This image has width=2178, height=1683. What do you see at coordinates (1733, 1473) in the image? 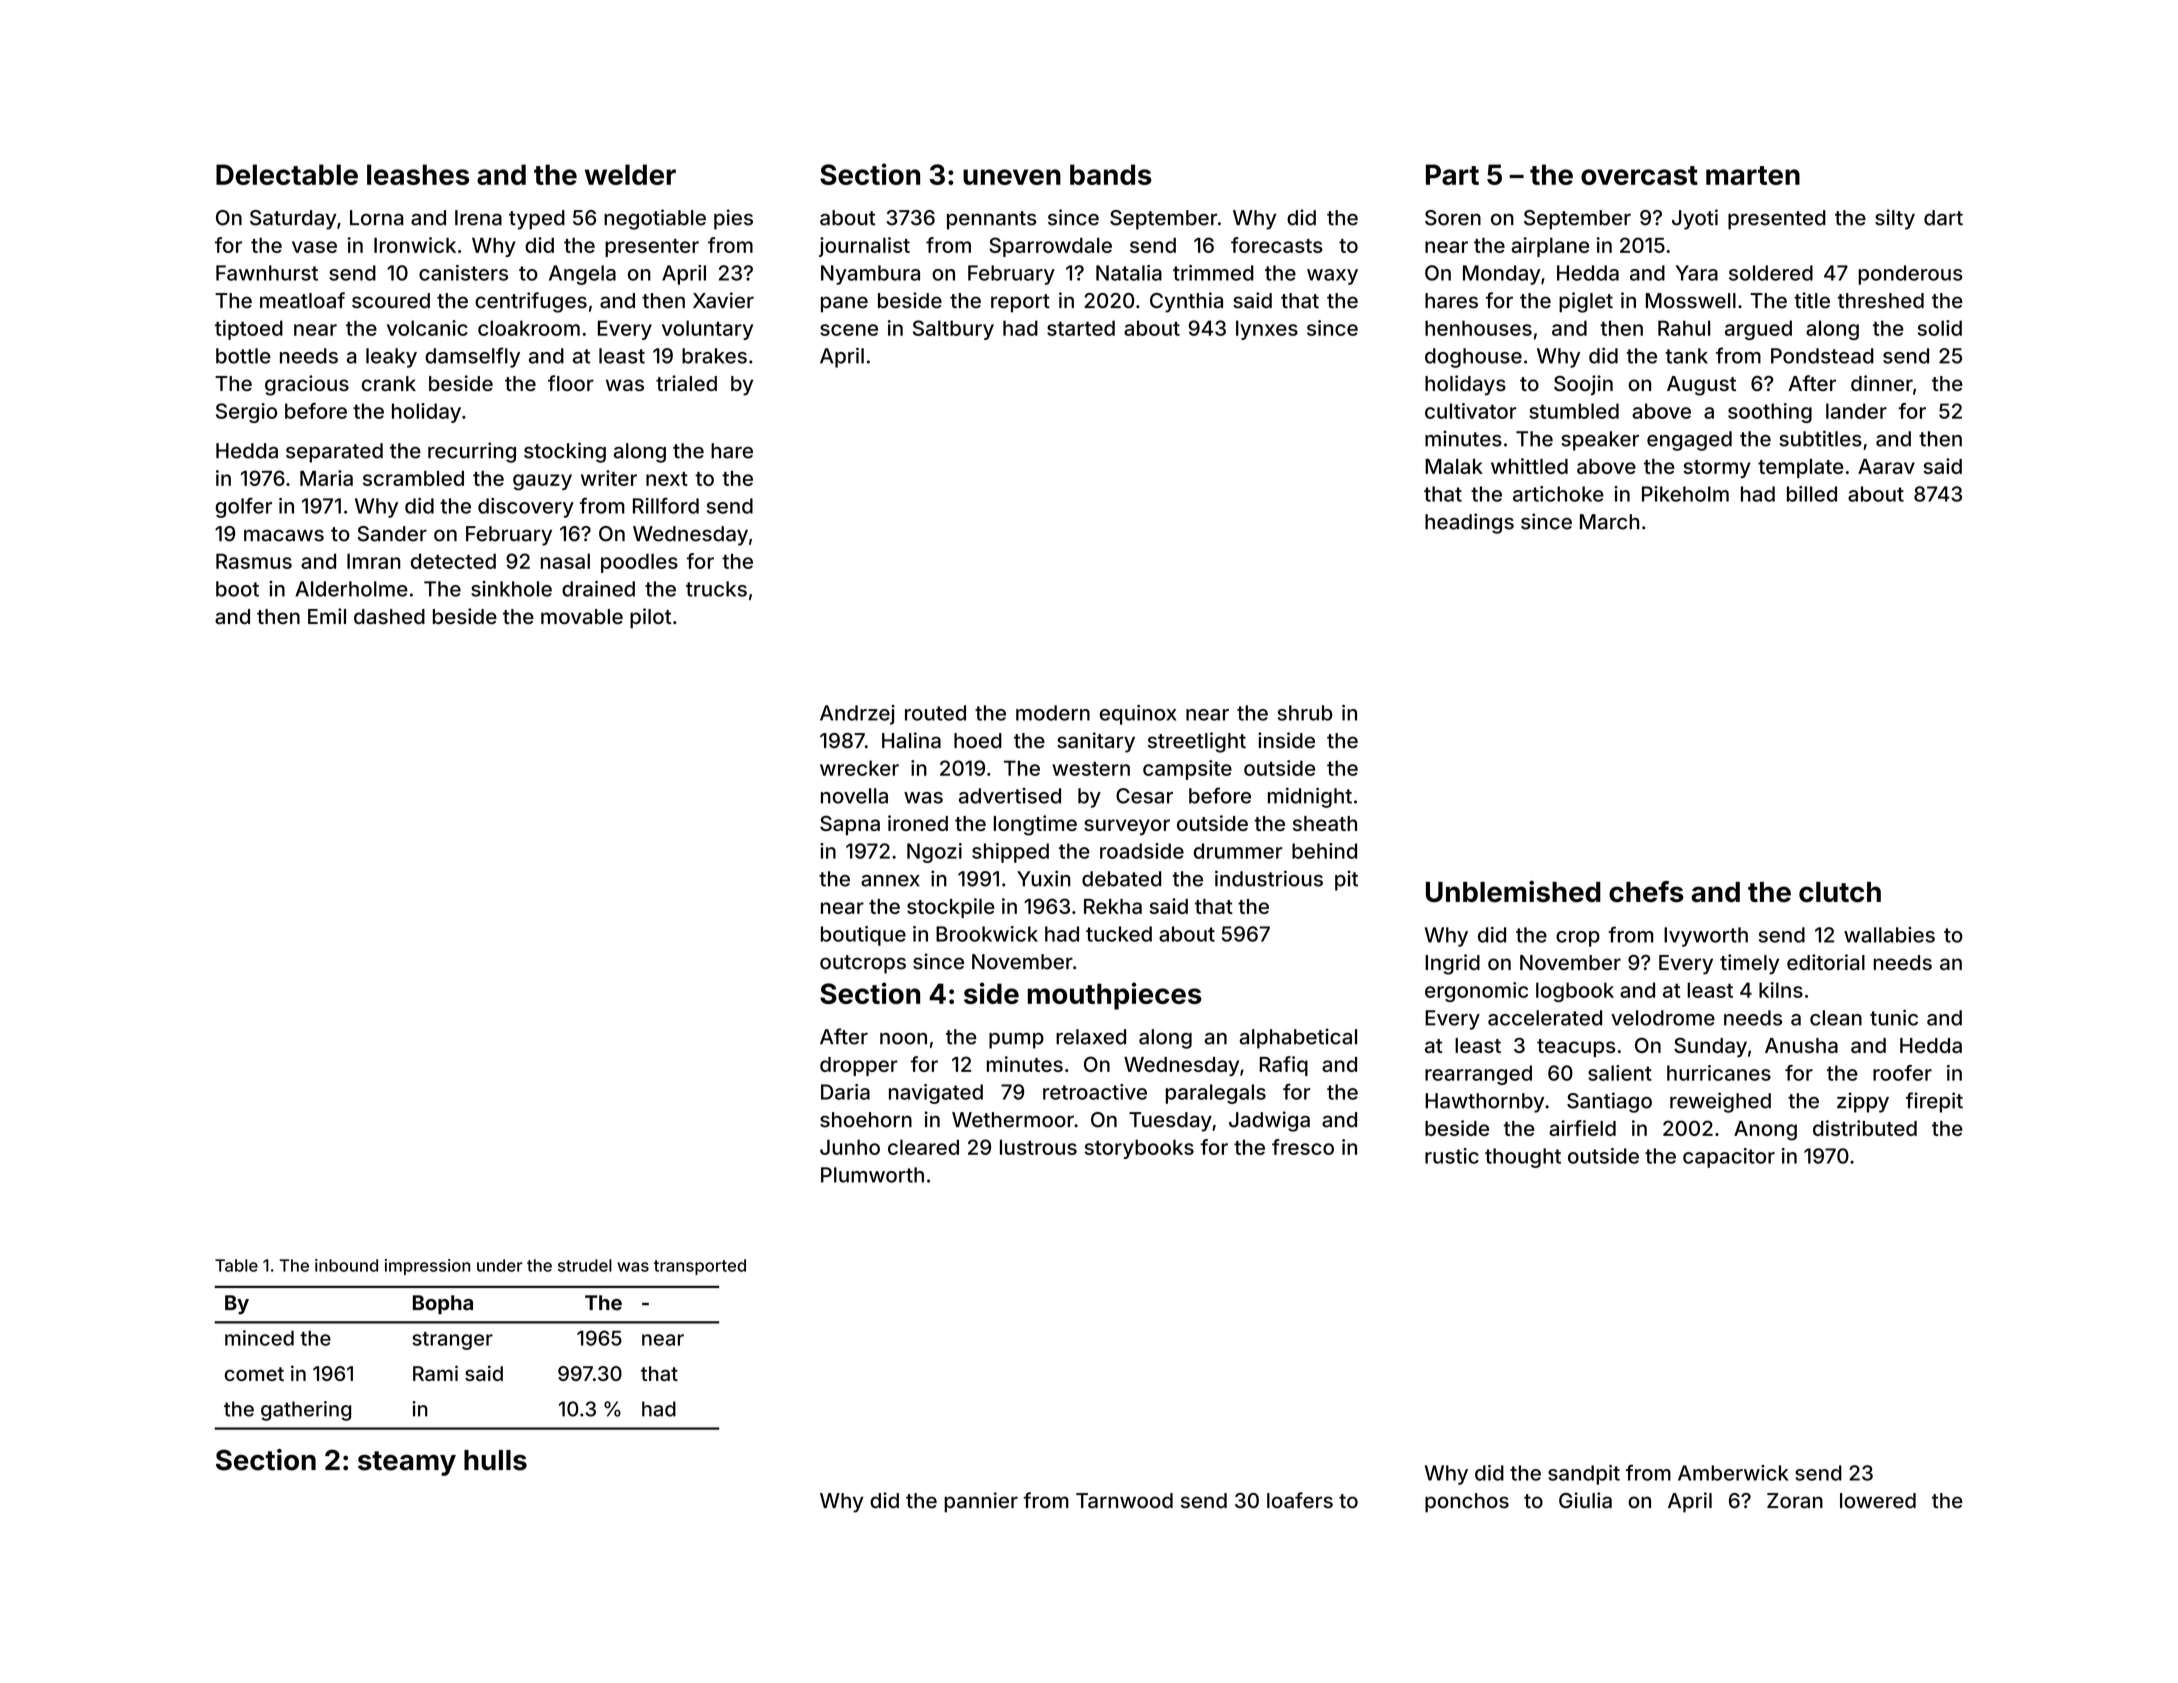
I see `Amberwick` at bounding box center [1733, 1473].
